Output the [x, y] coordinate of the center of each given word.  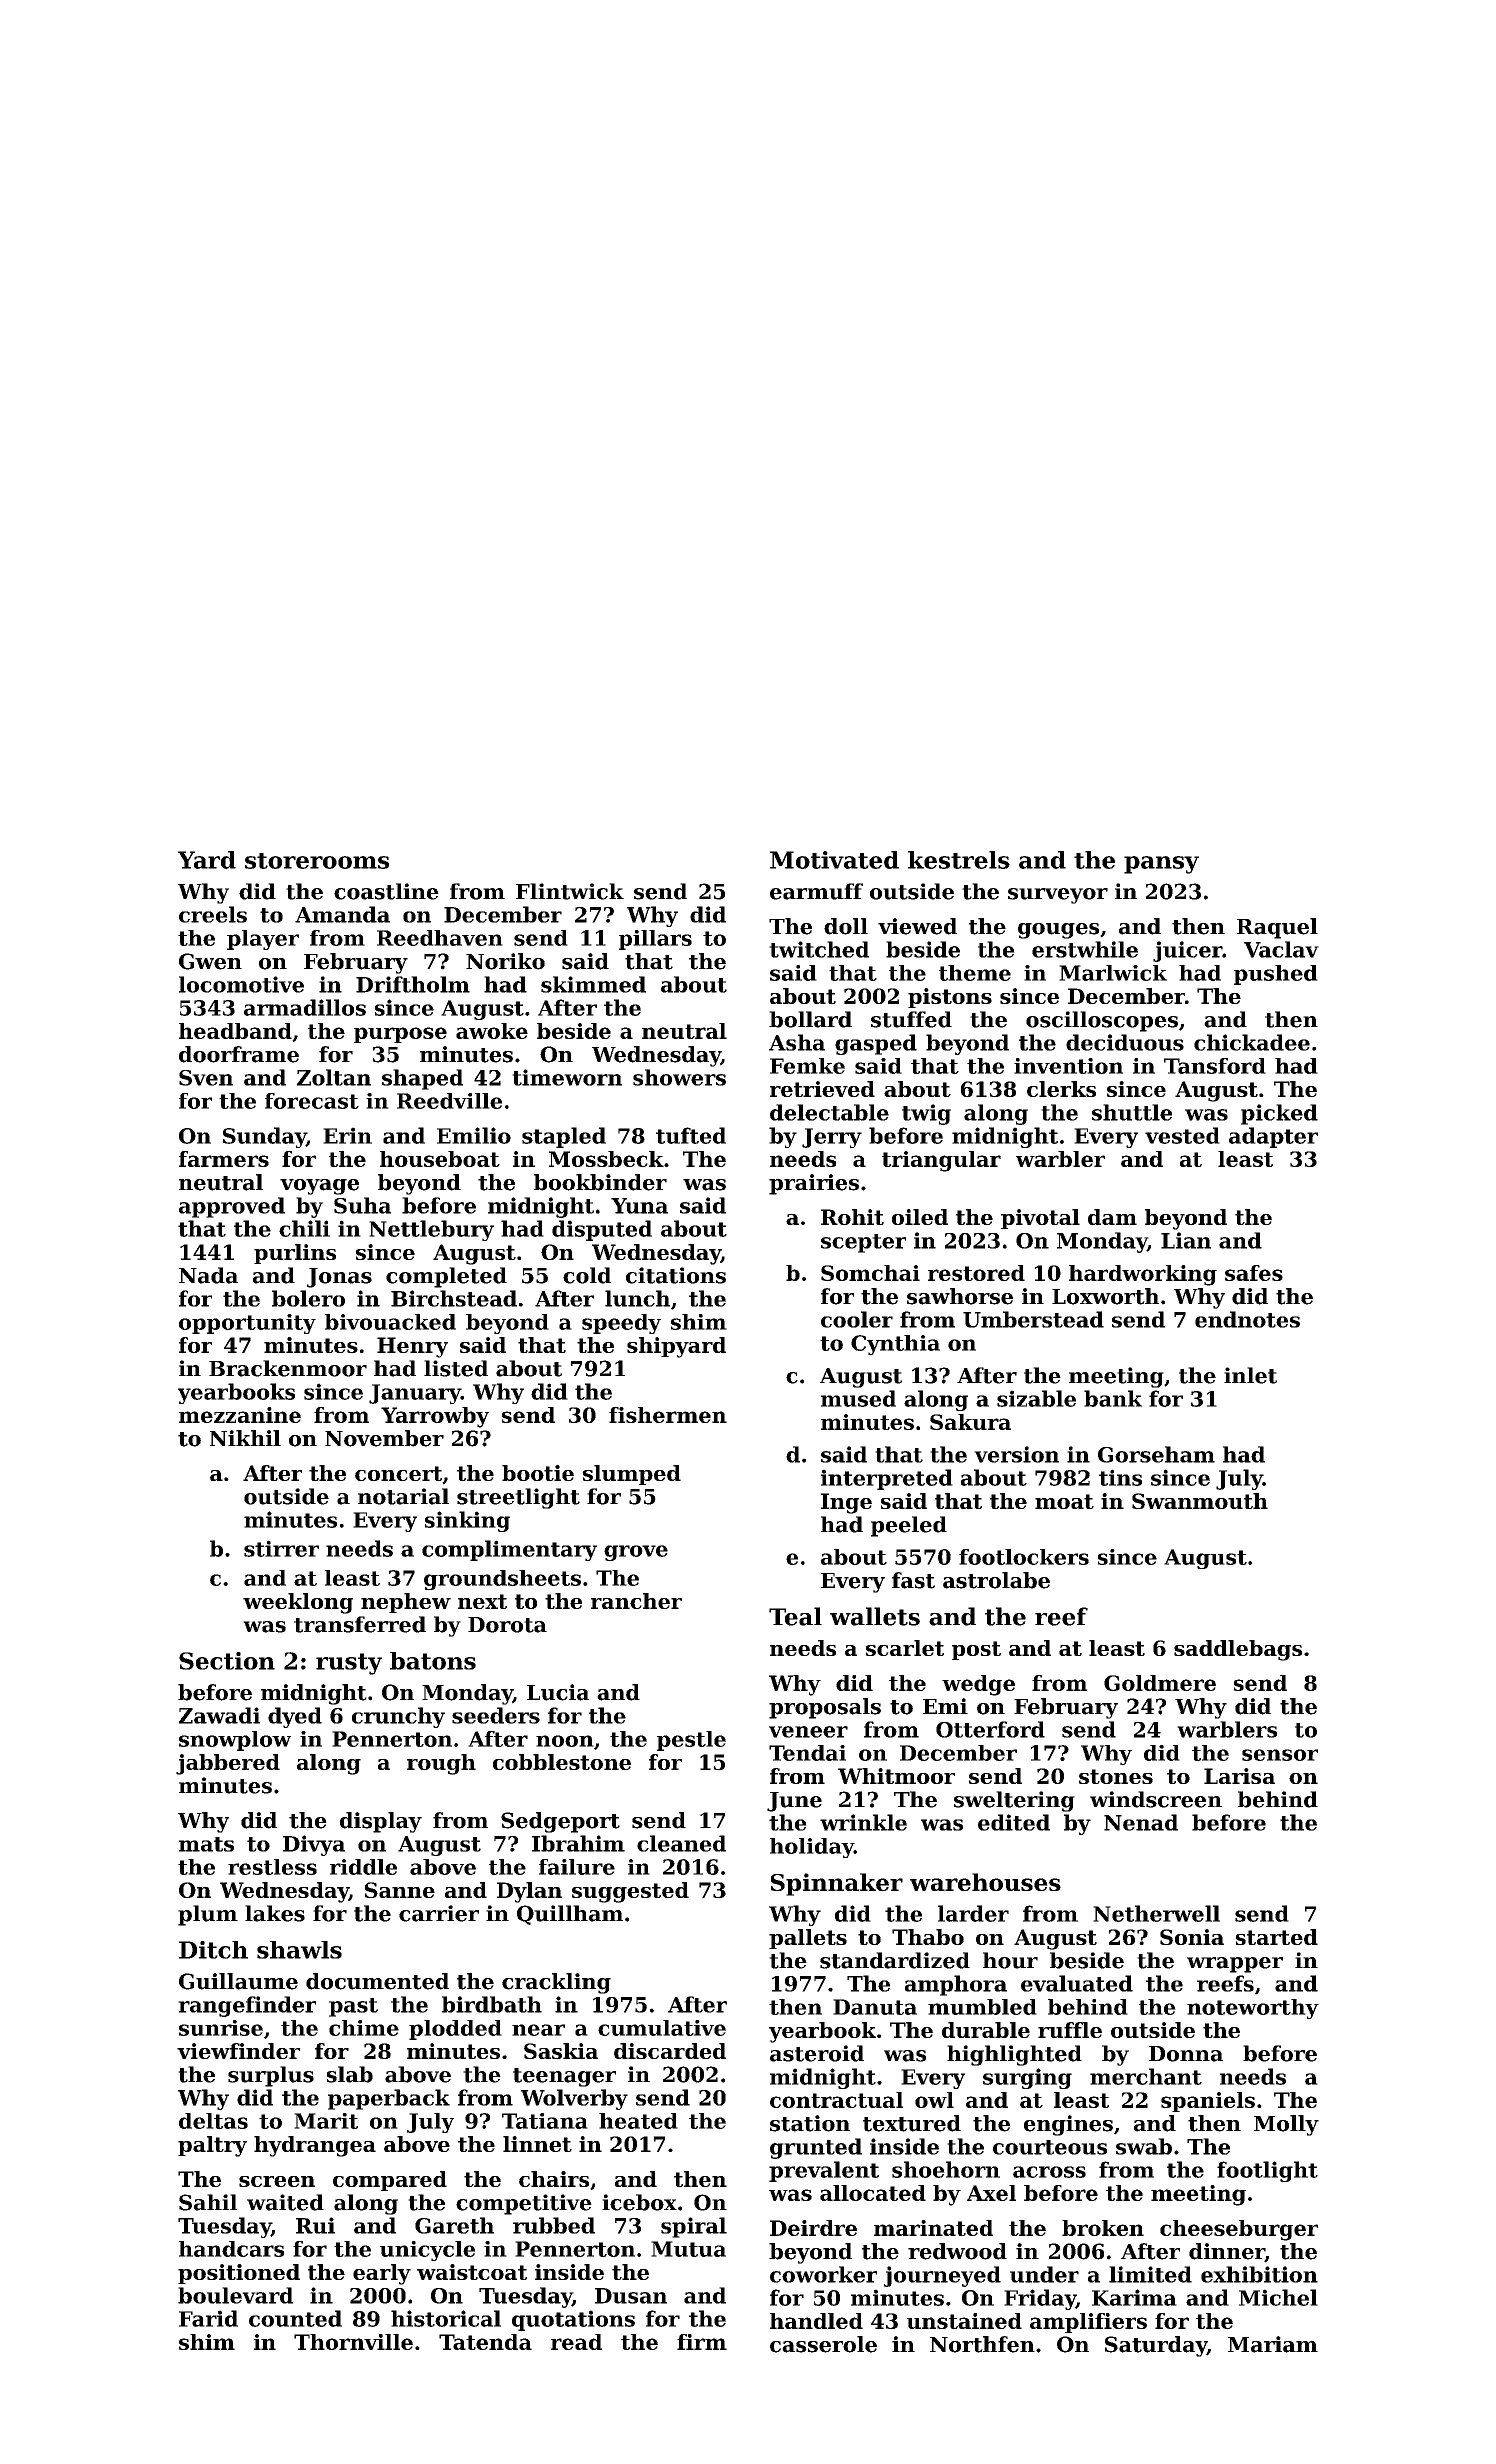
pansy [1161, 865]
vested [1182, 1135]
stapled [564, 1137]
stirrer [281, 1548]
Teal [795, 1616]
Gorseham [1156, 1454]
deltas [213, 2121]
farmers [224, 1159]
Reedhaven [440, 938]
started [1277, 1937]
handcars [231, 2249]
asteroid [817, 2053]
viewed [917, 926]
